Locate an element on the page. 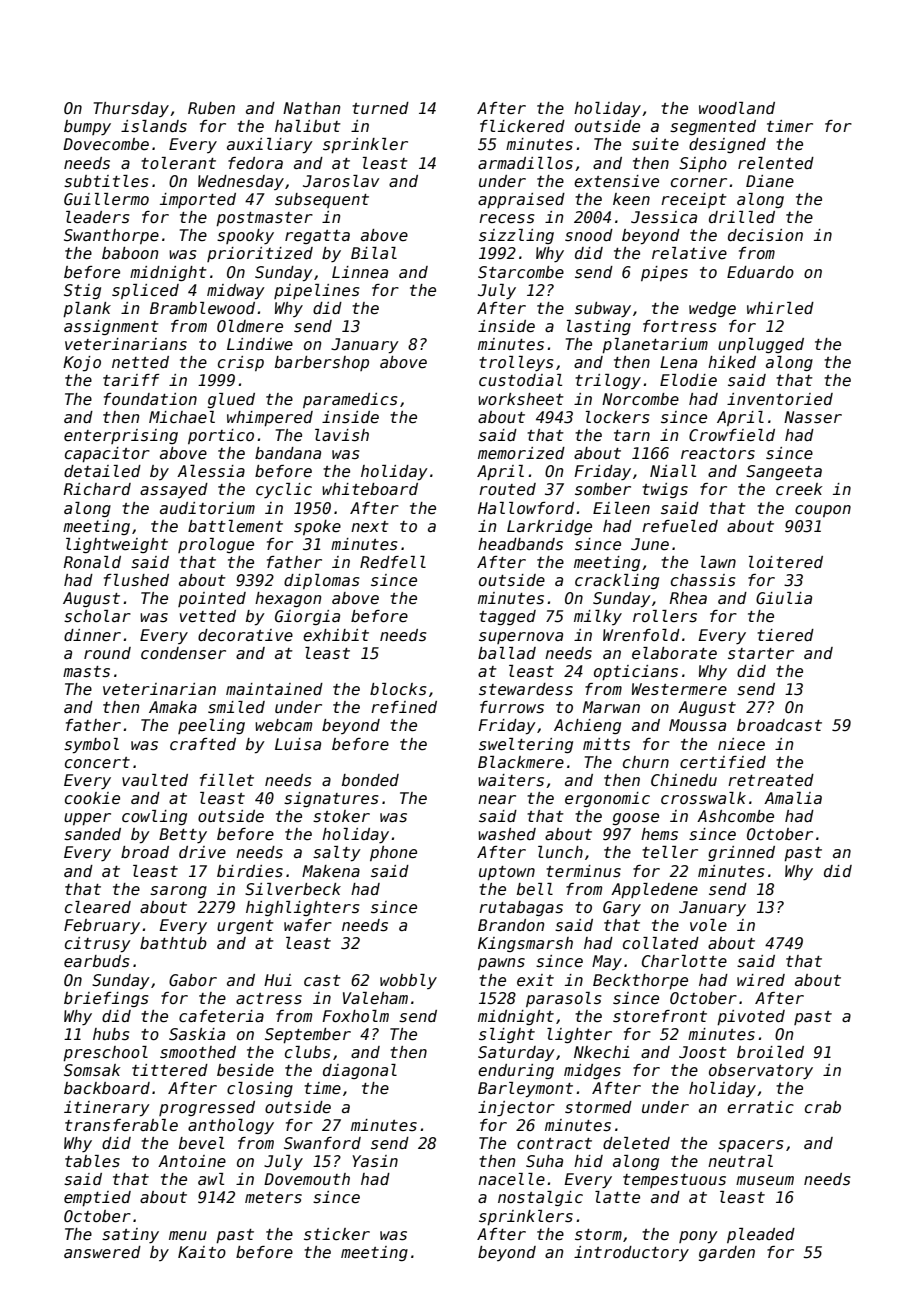  sticker is located at coordinates (337, 1234).
